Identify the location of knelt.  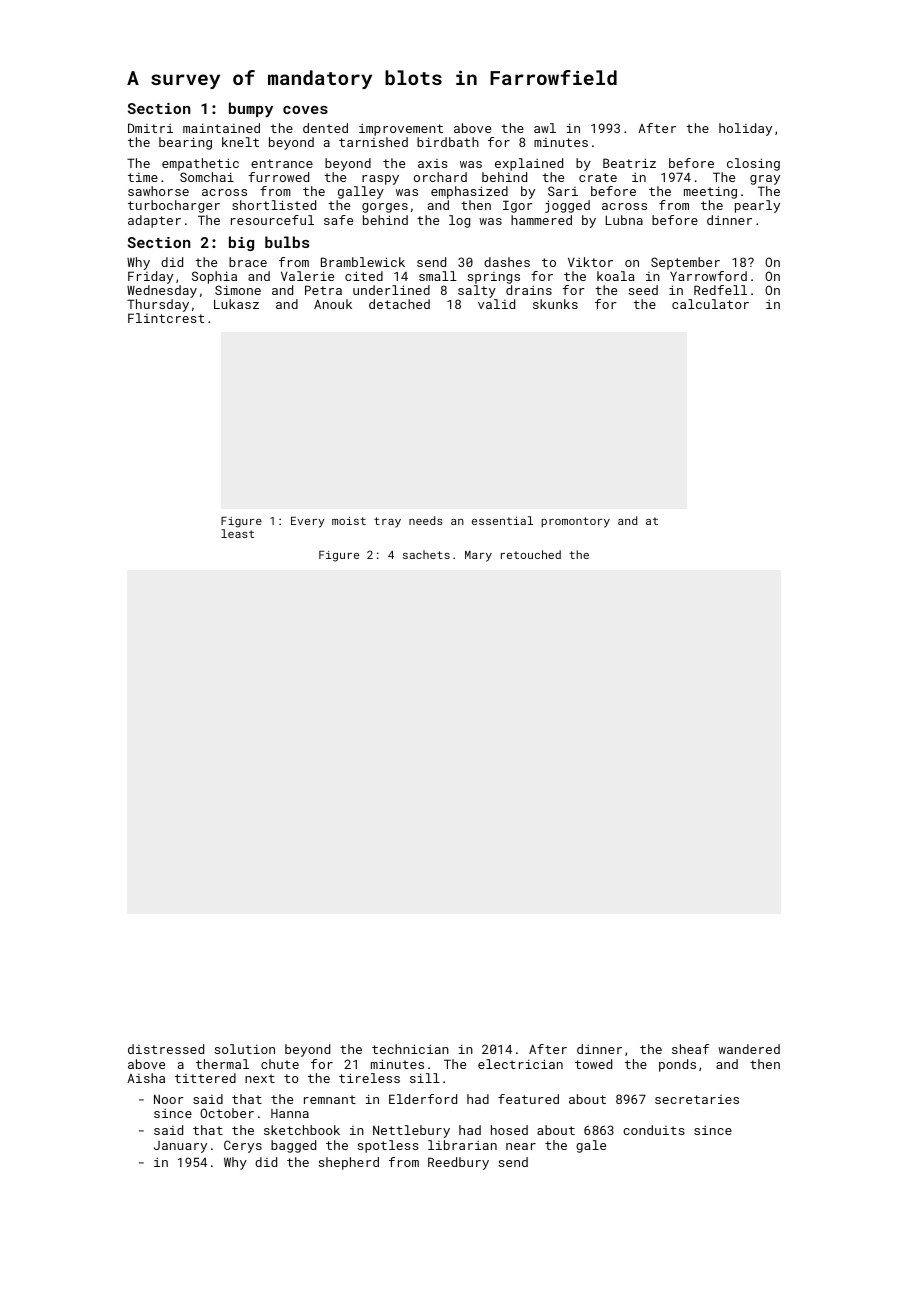
(240, 142).
